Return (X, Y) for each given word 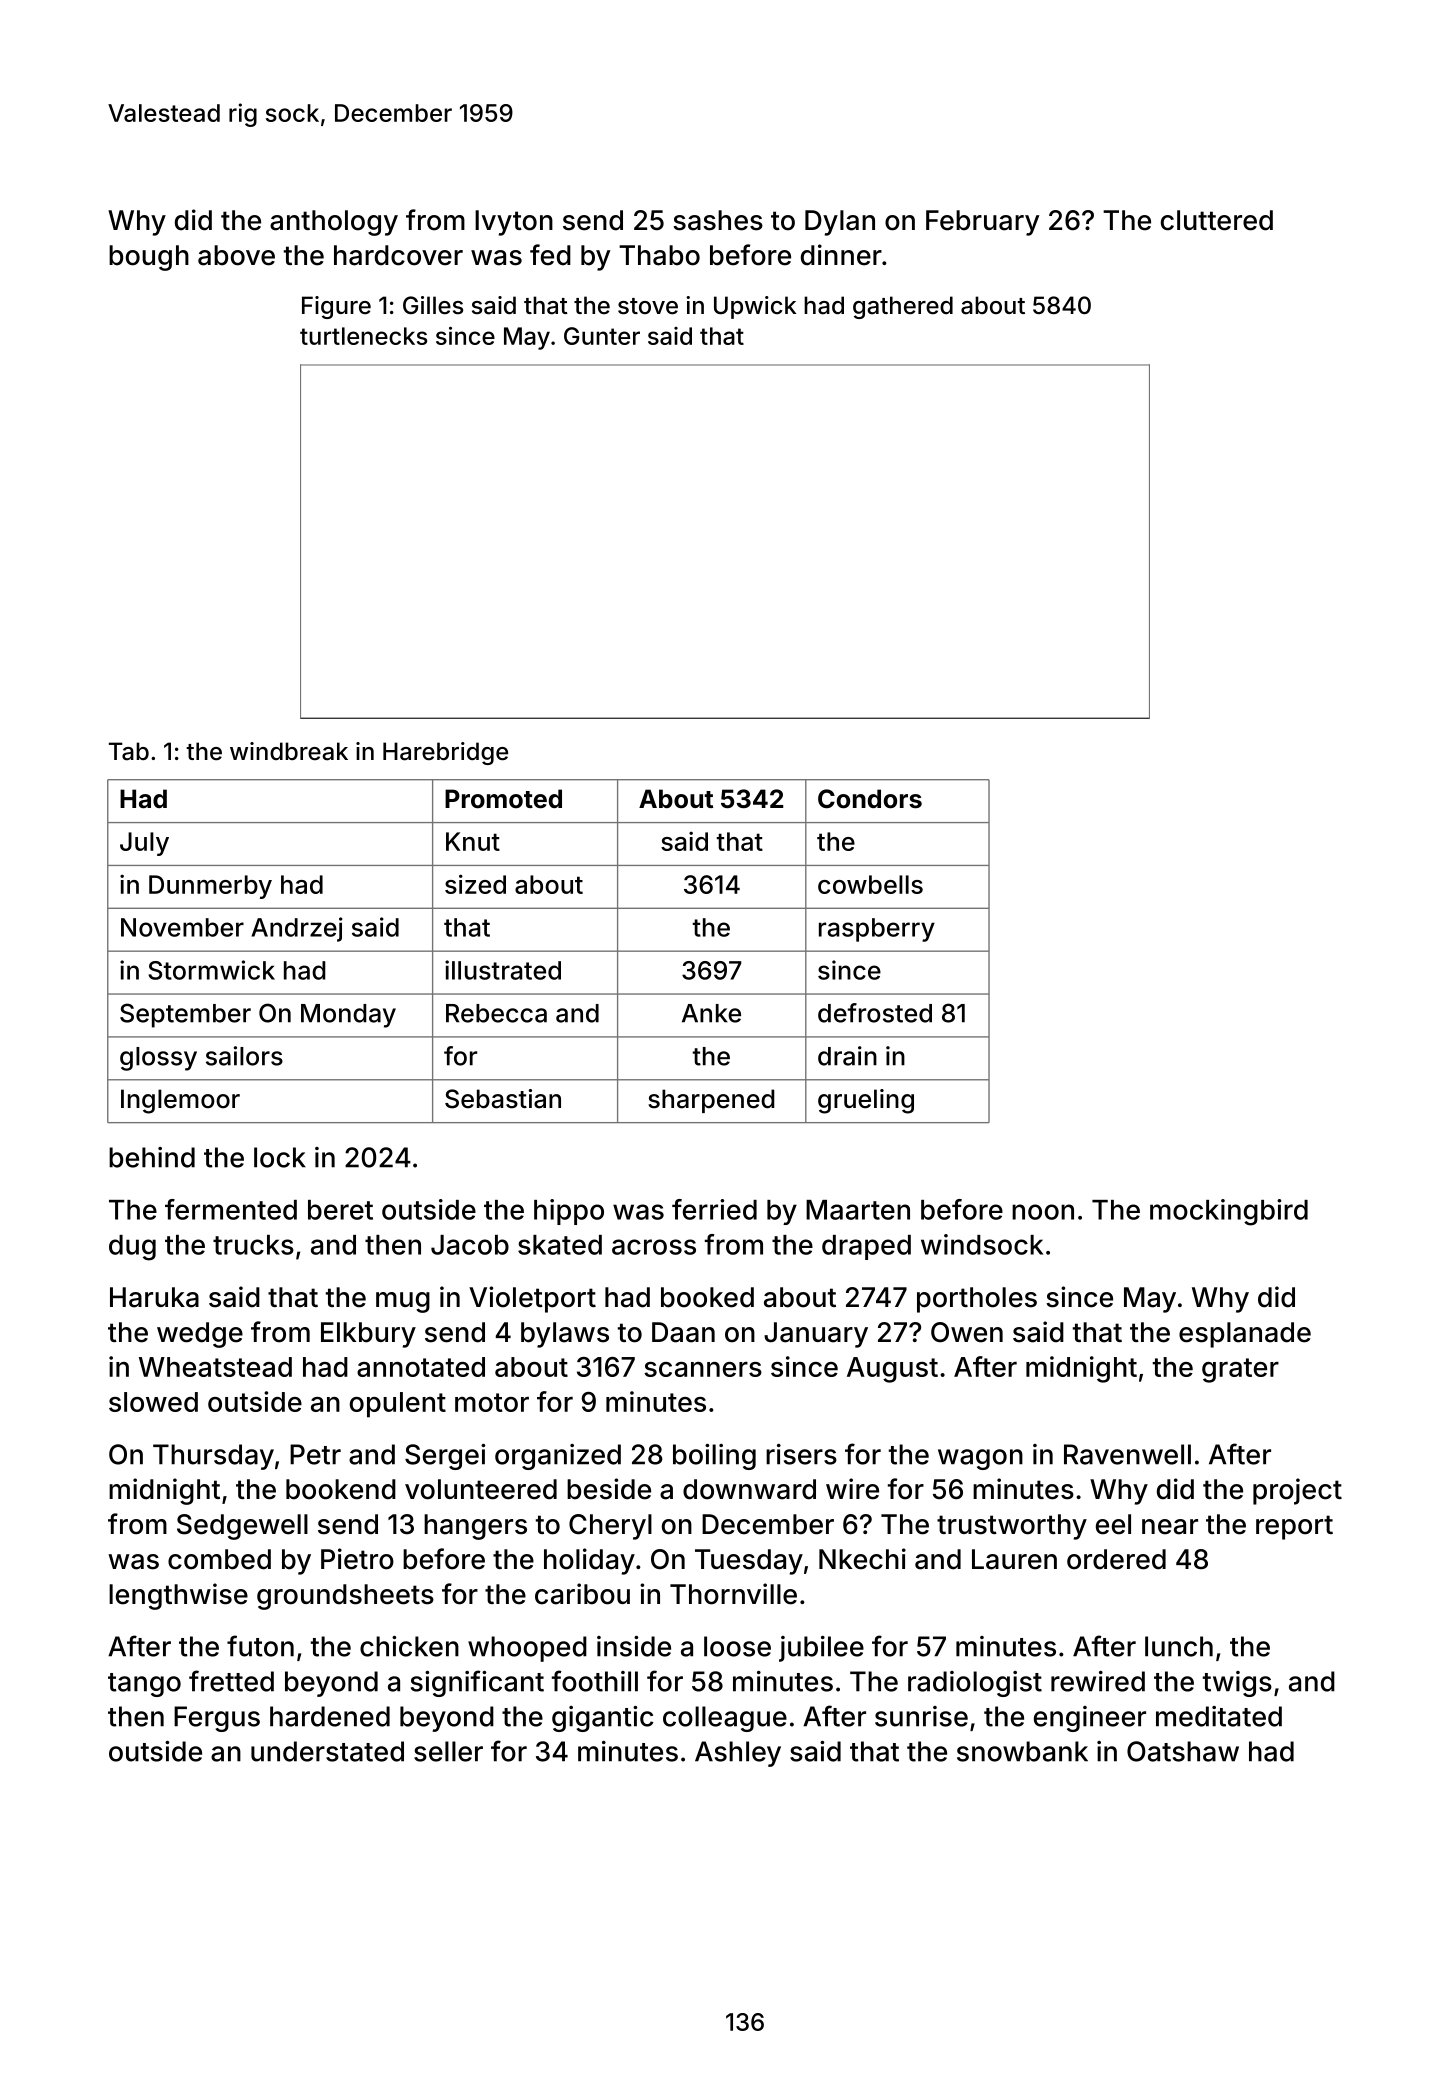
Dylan (840, 223)
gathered (903, 307)
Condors (870, 799)
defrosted (875, 1013)
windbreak (289, 751)
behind (152, 1157)
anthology (334, 223)
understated (327, 1751)
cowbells (870, 884)
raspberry (877, 930)
